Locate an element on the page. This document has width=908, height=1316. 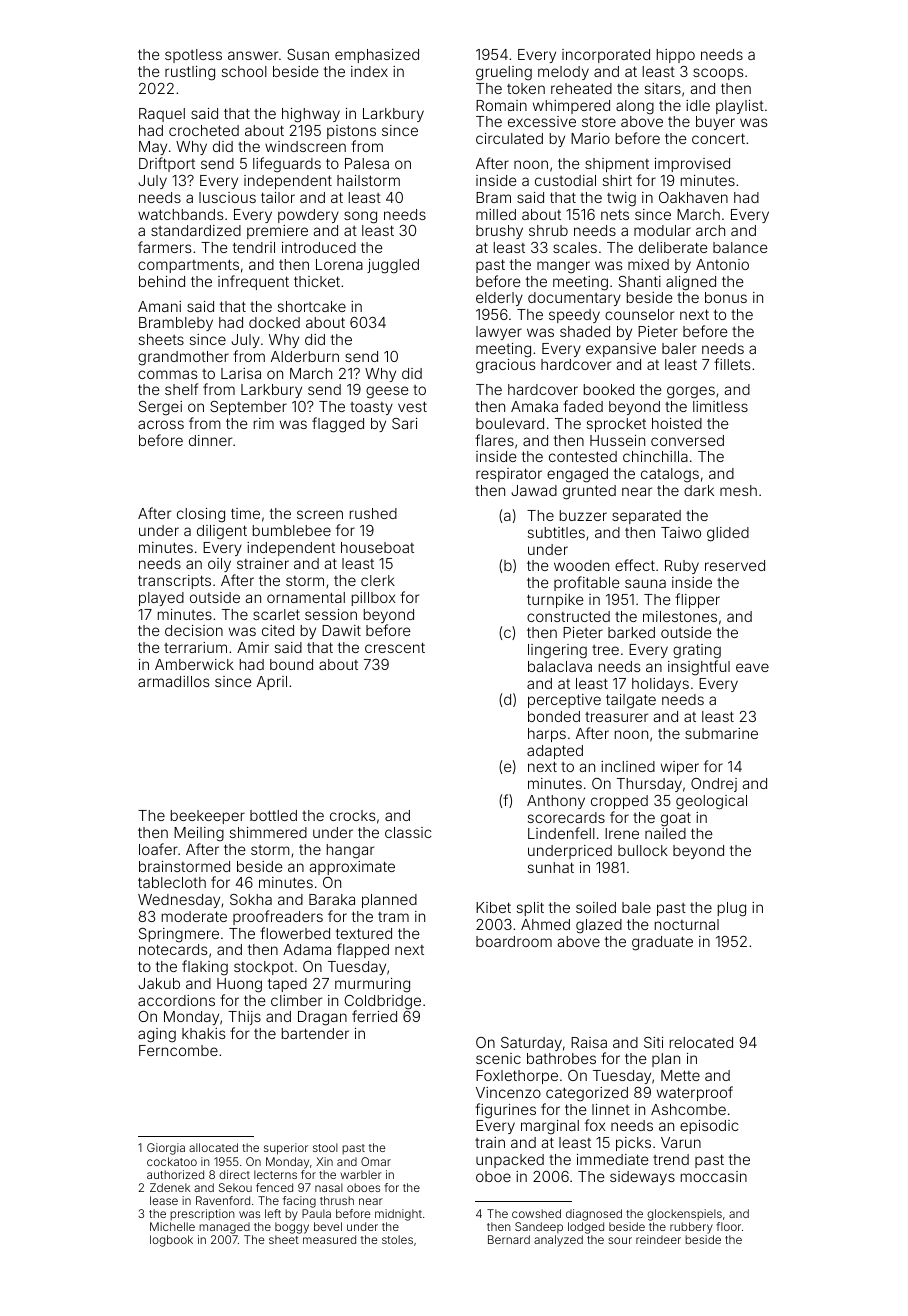
classic is located at coordinates (408, 832).
